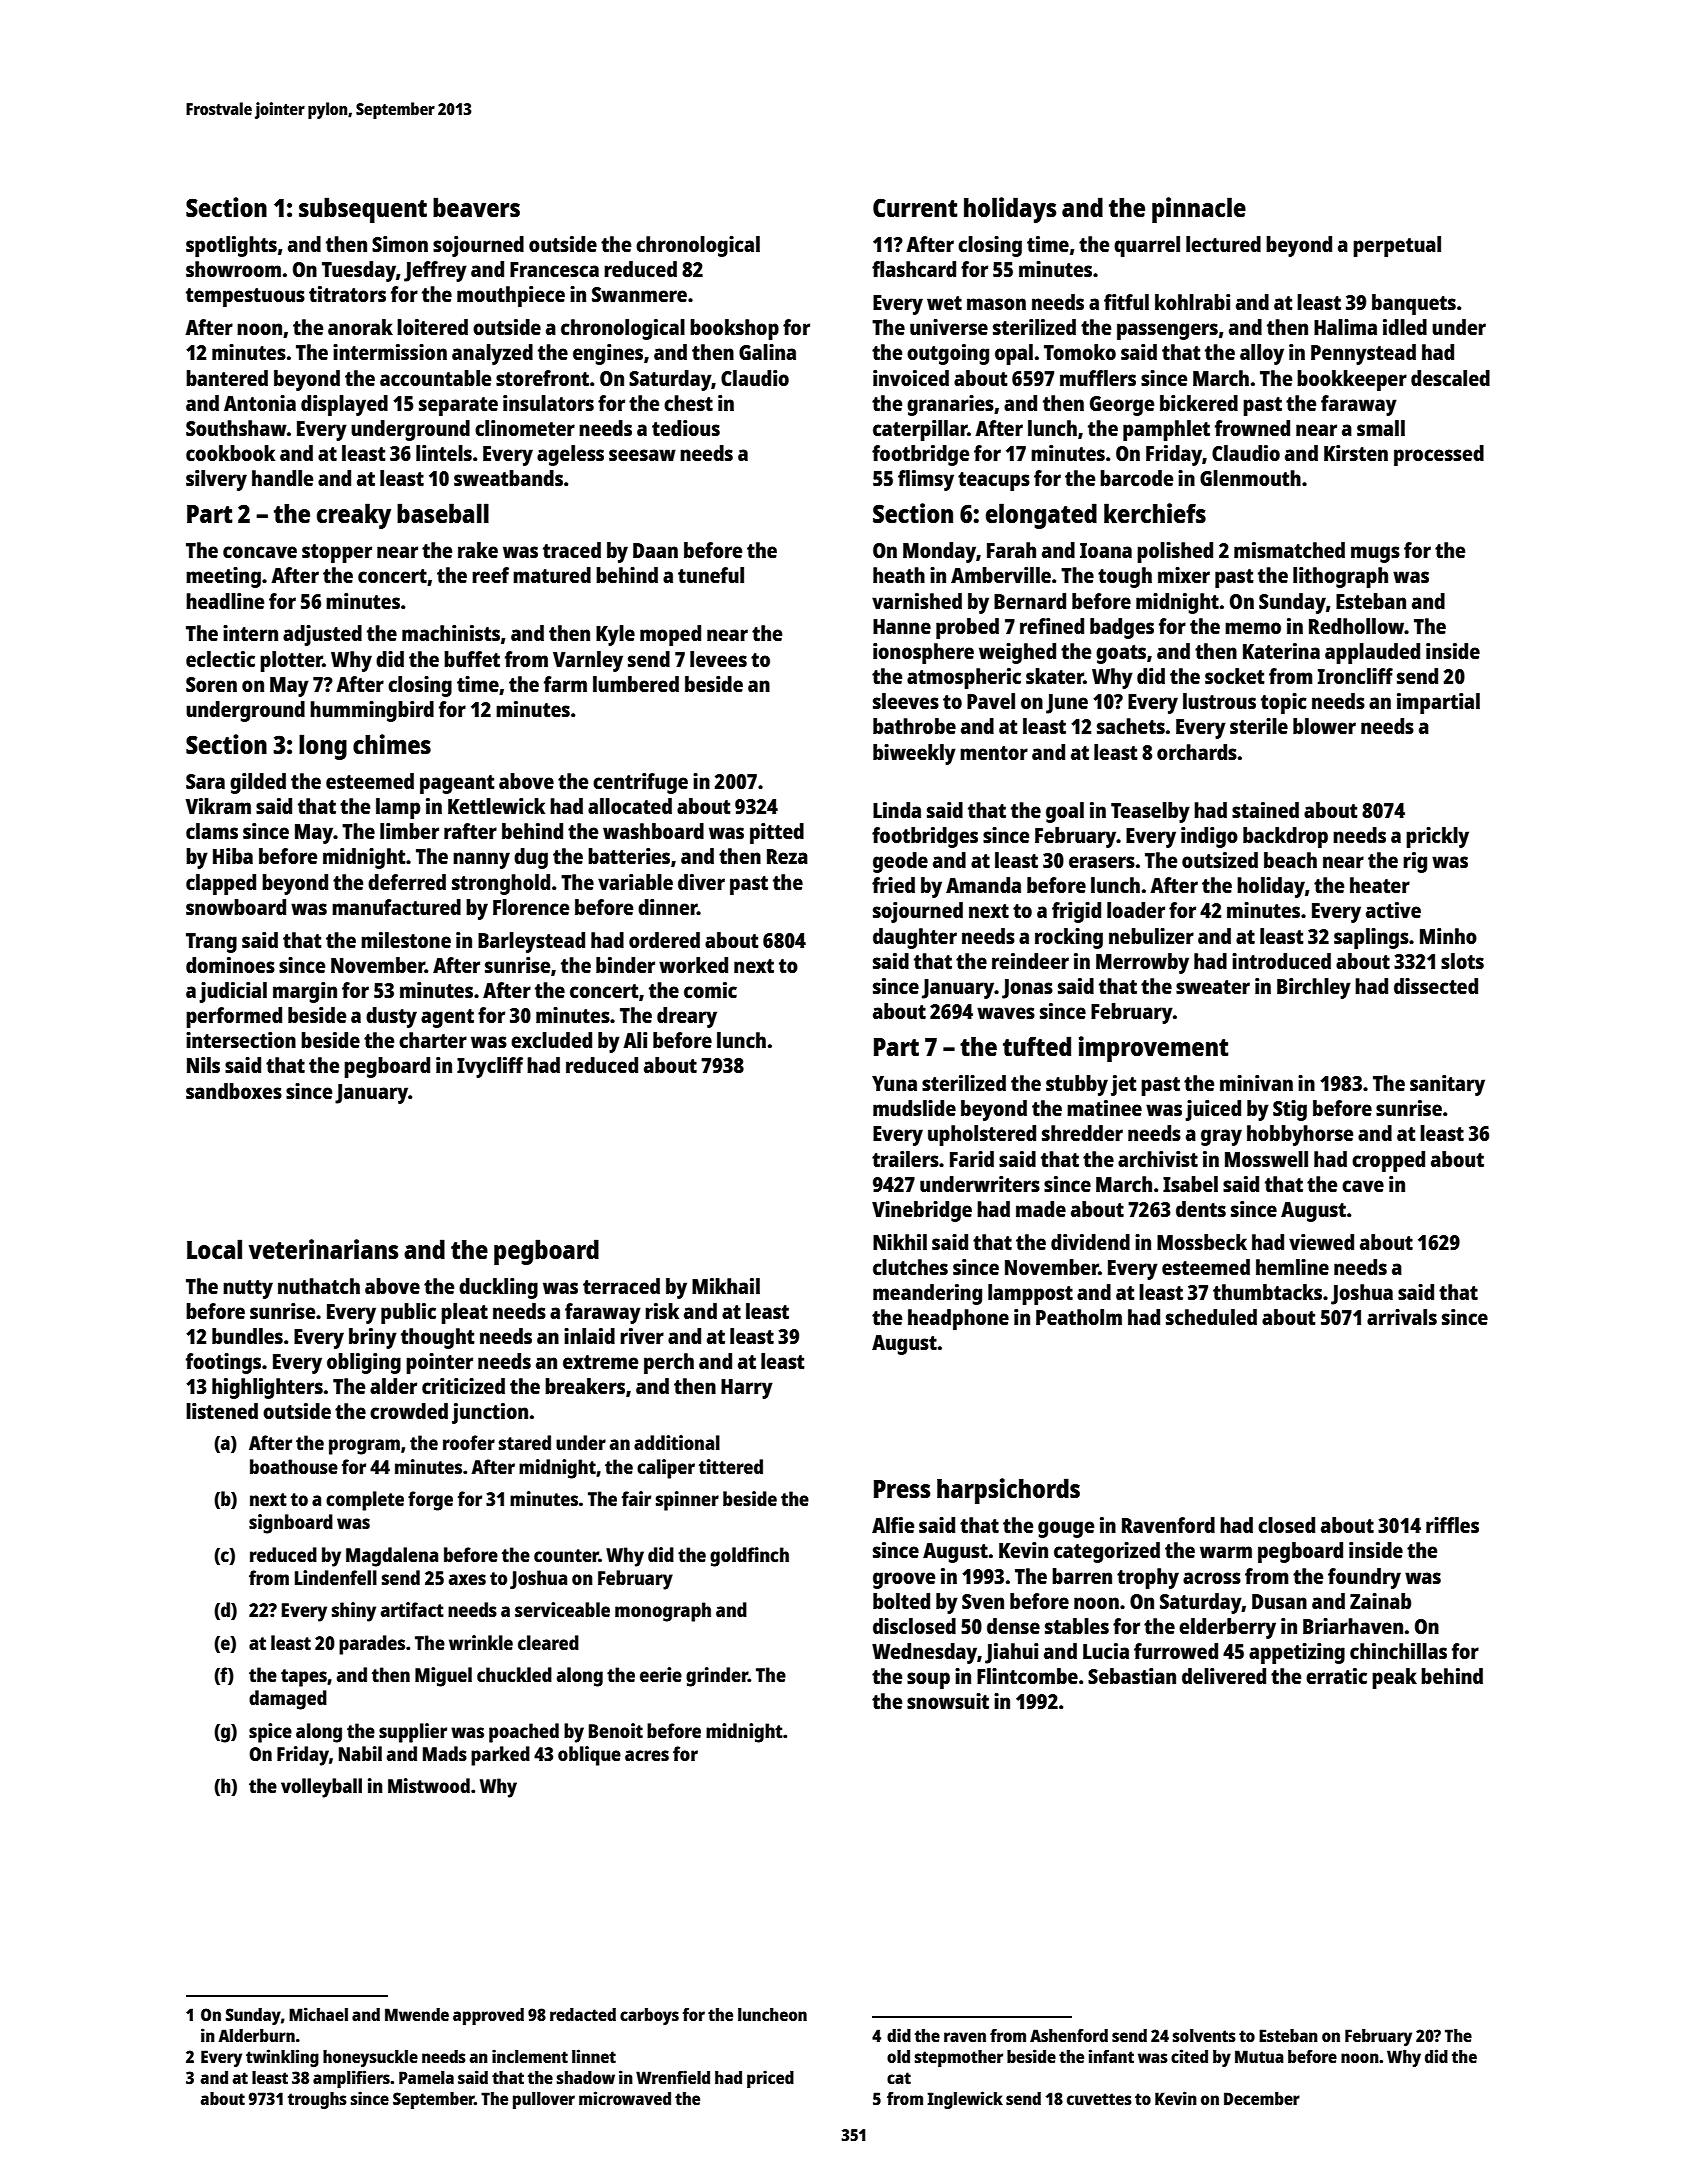 This image has width=1683, height=2178. I want to click on footings, so click(223, 1363).
